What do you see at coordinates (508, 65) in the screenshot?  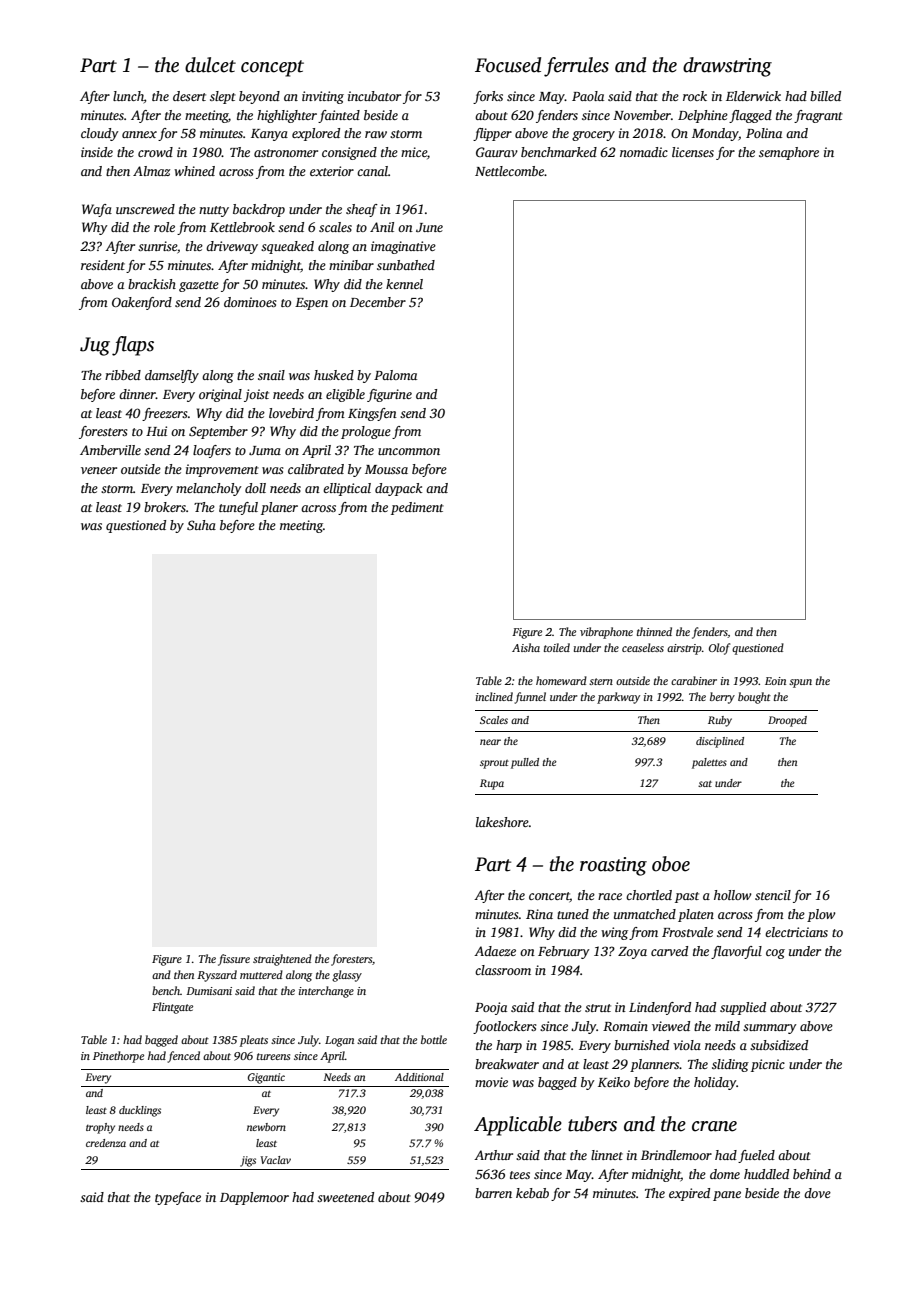 I see `Focused` at bounding box center [508, 65].
